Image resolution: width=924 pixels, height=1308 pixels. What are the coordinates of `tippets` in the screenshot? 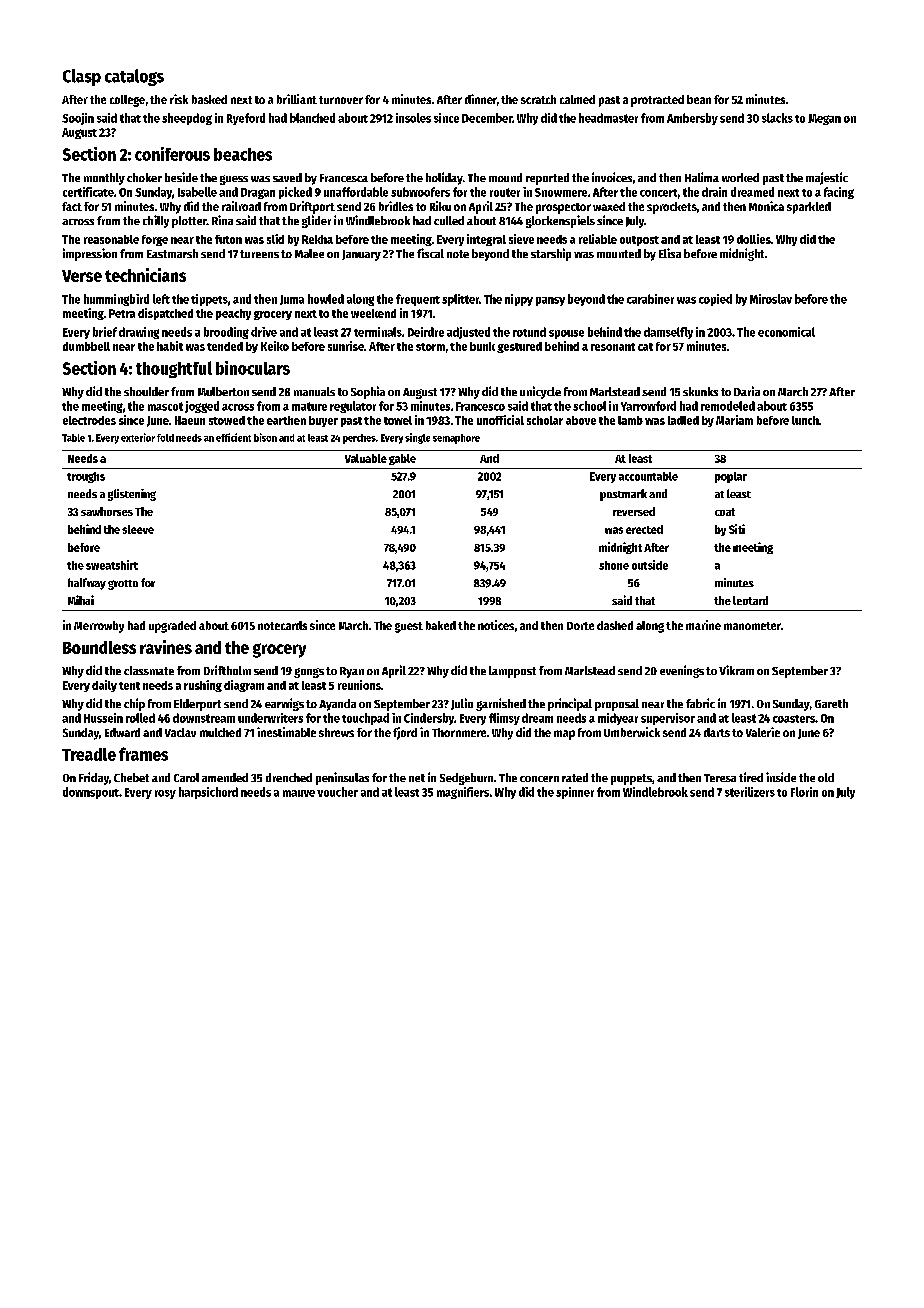 It's located at (209, 300).
